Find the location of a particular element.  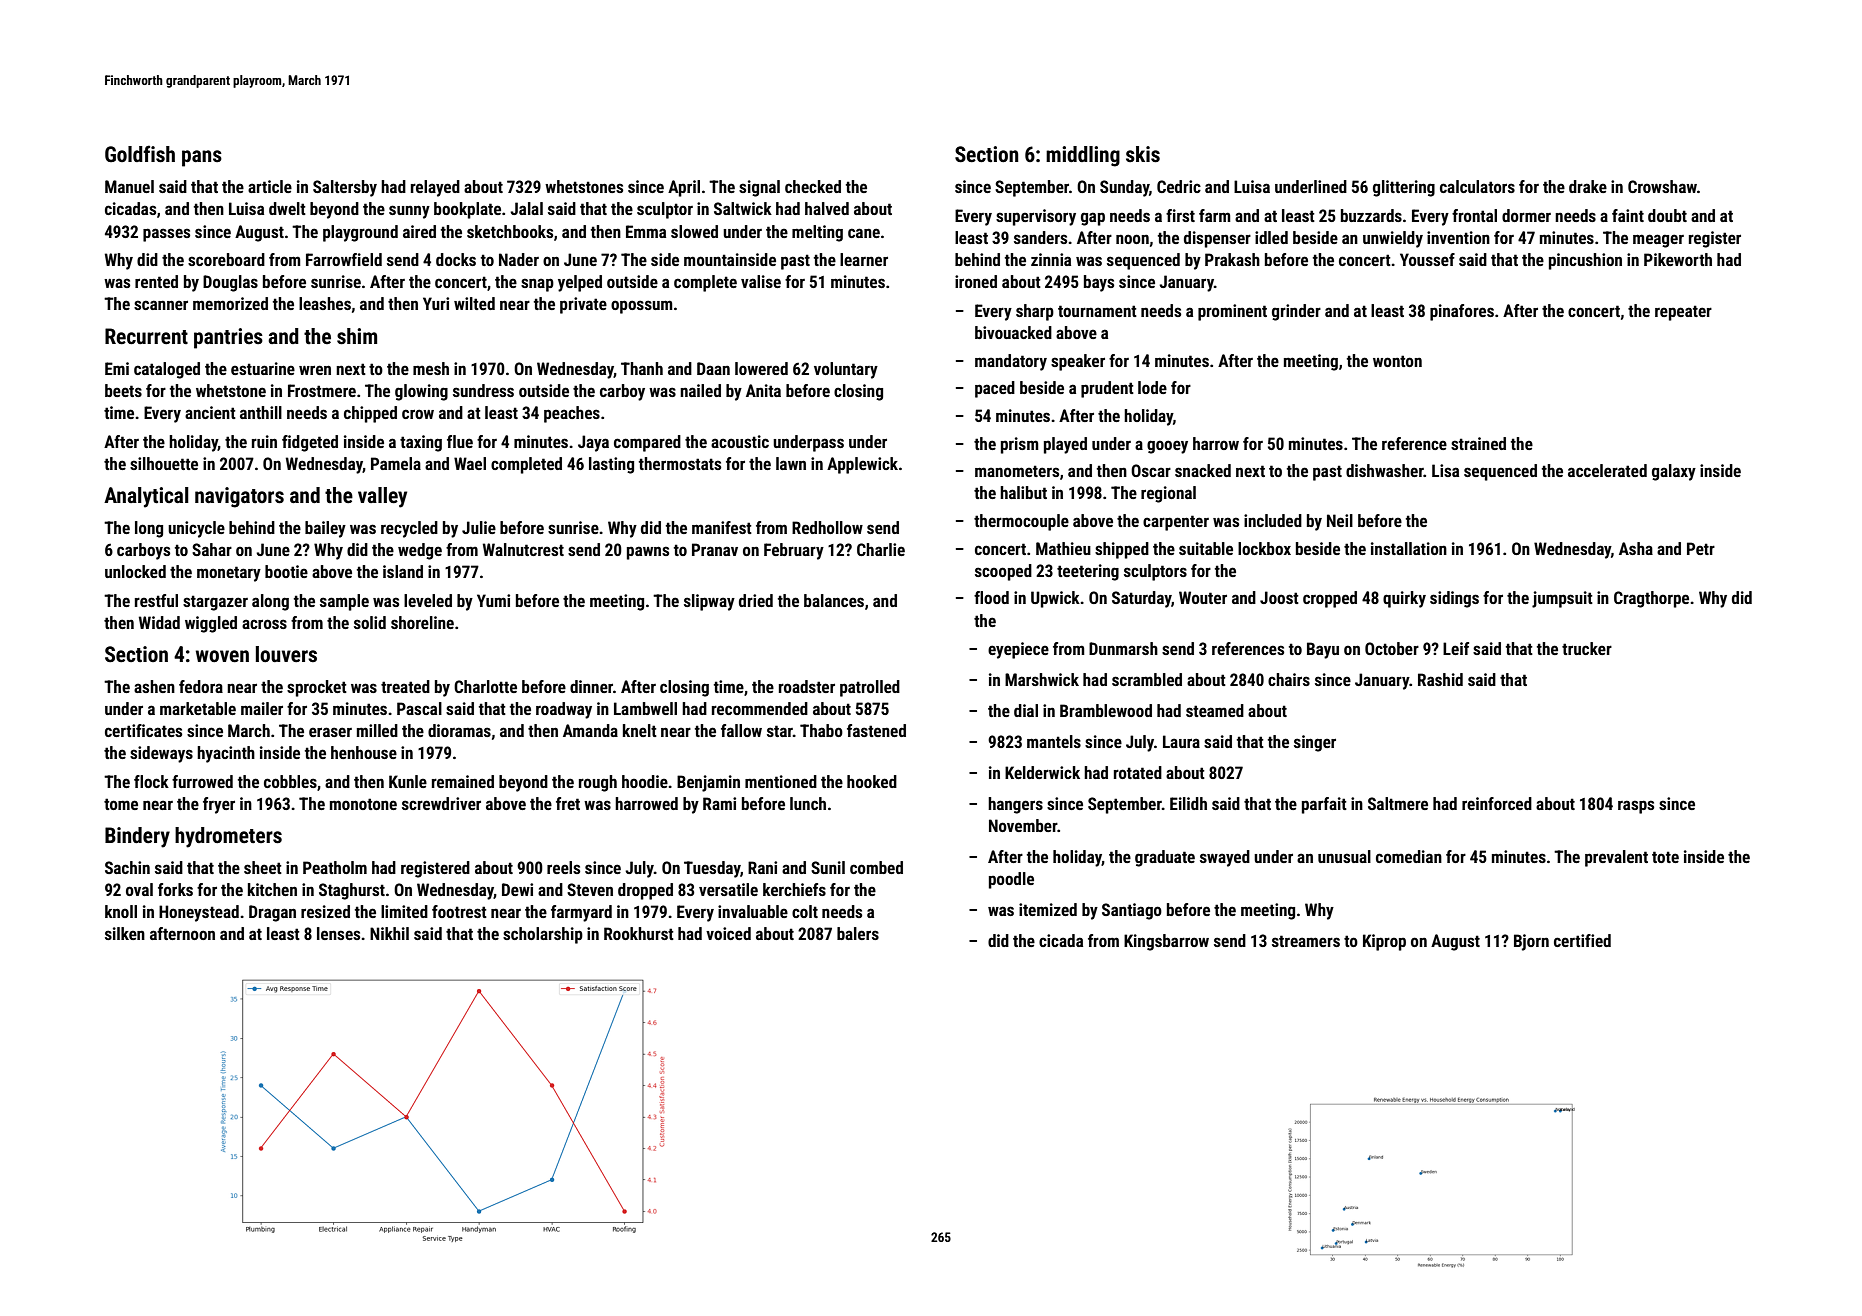

sheet is located at coordinates (263, 867).
